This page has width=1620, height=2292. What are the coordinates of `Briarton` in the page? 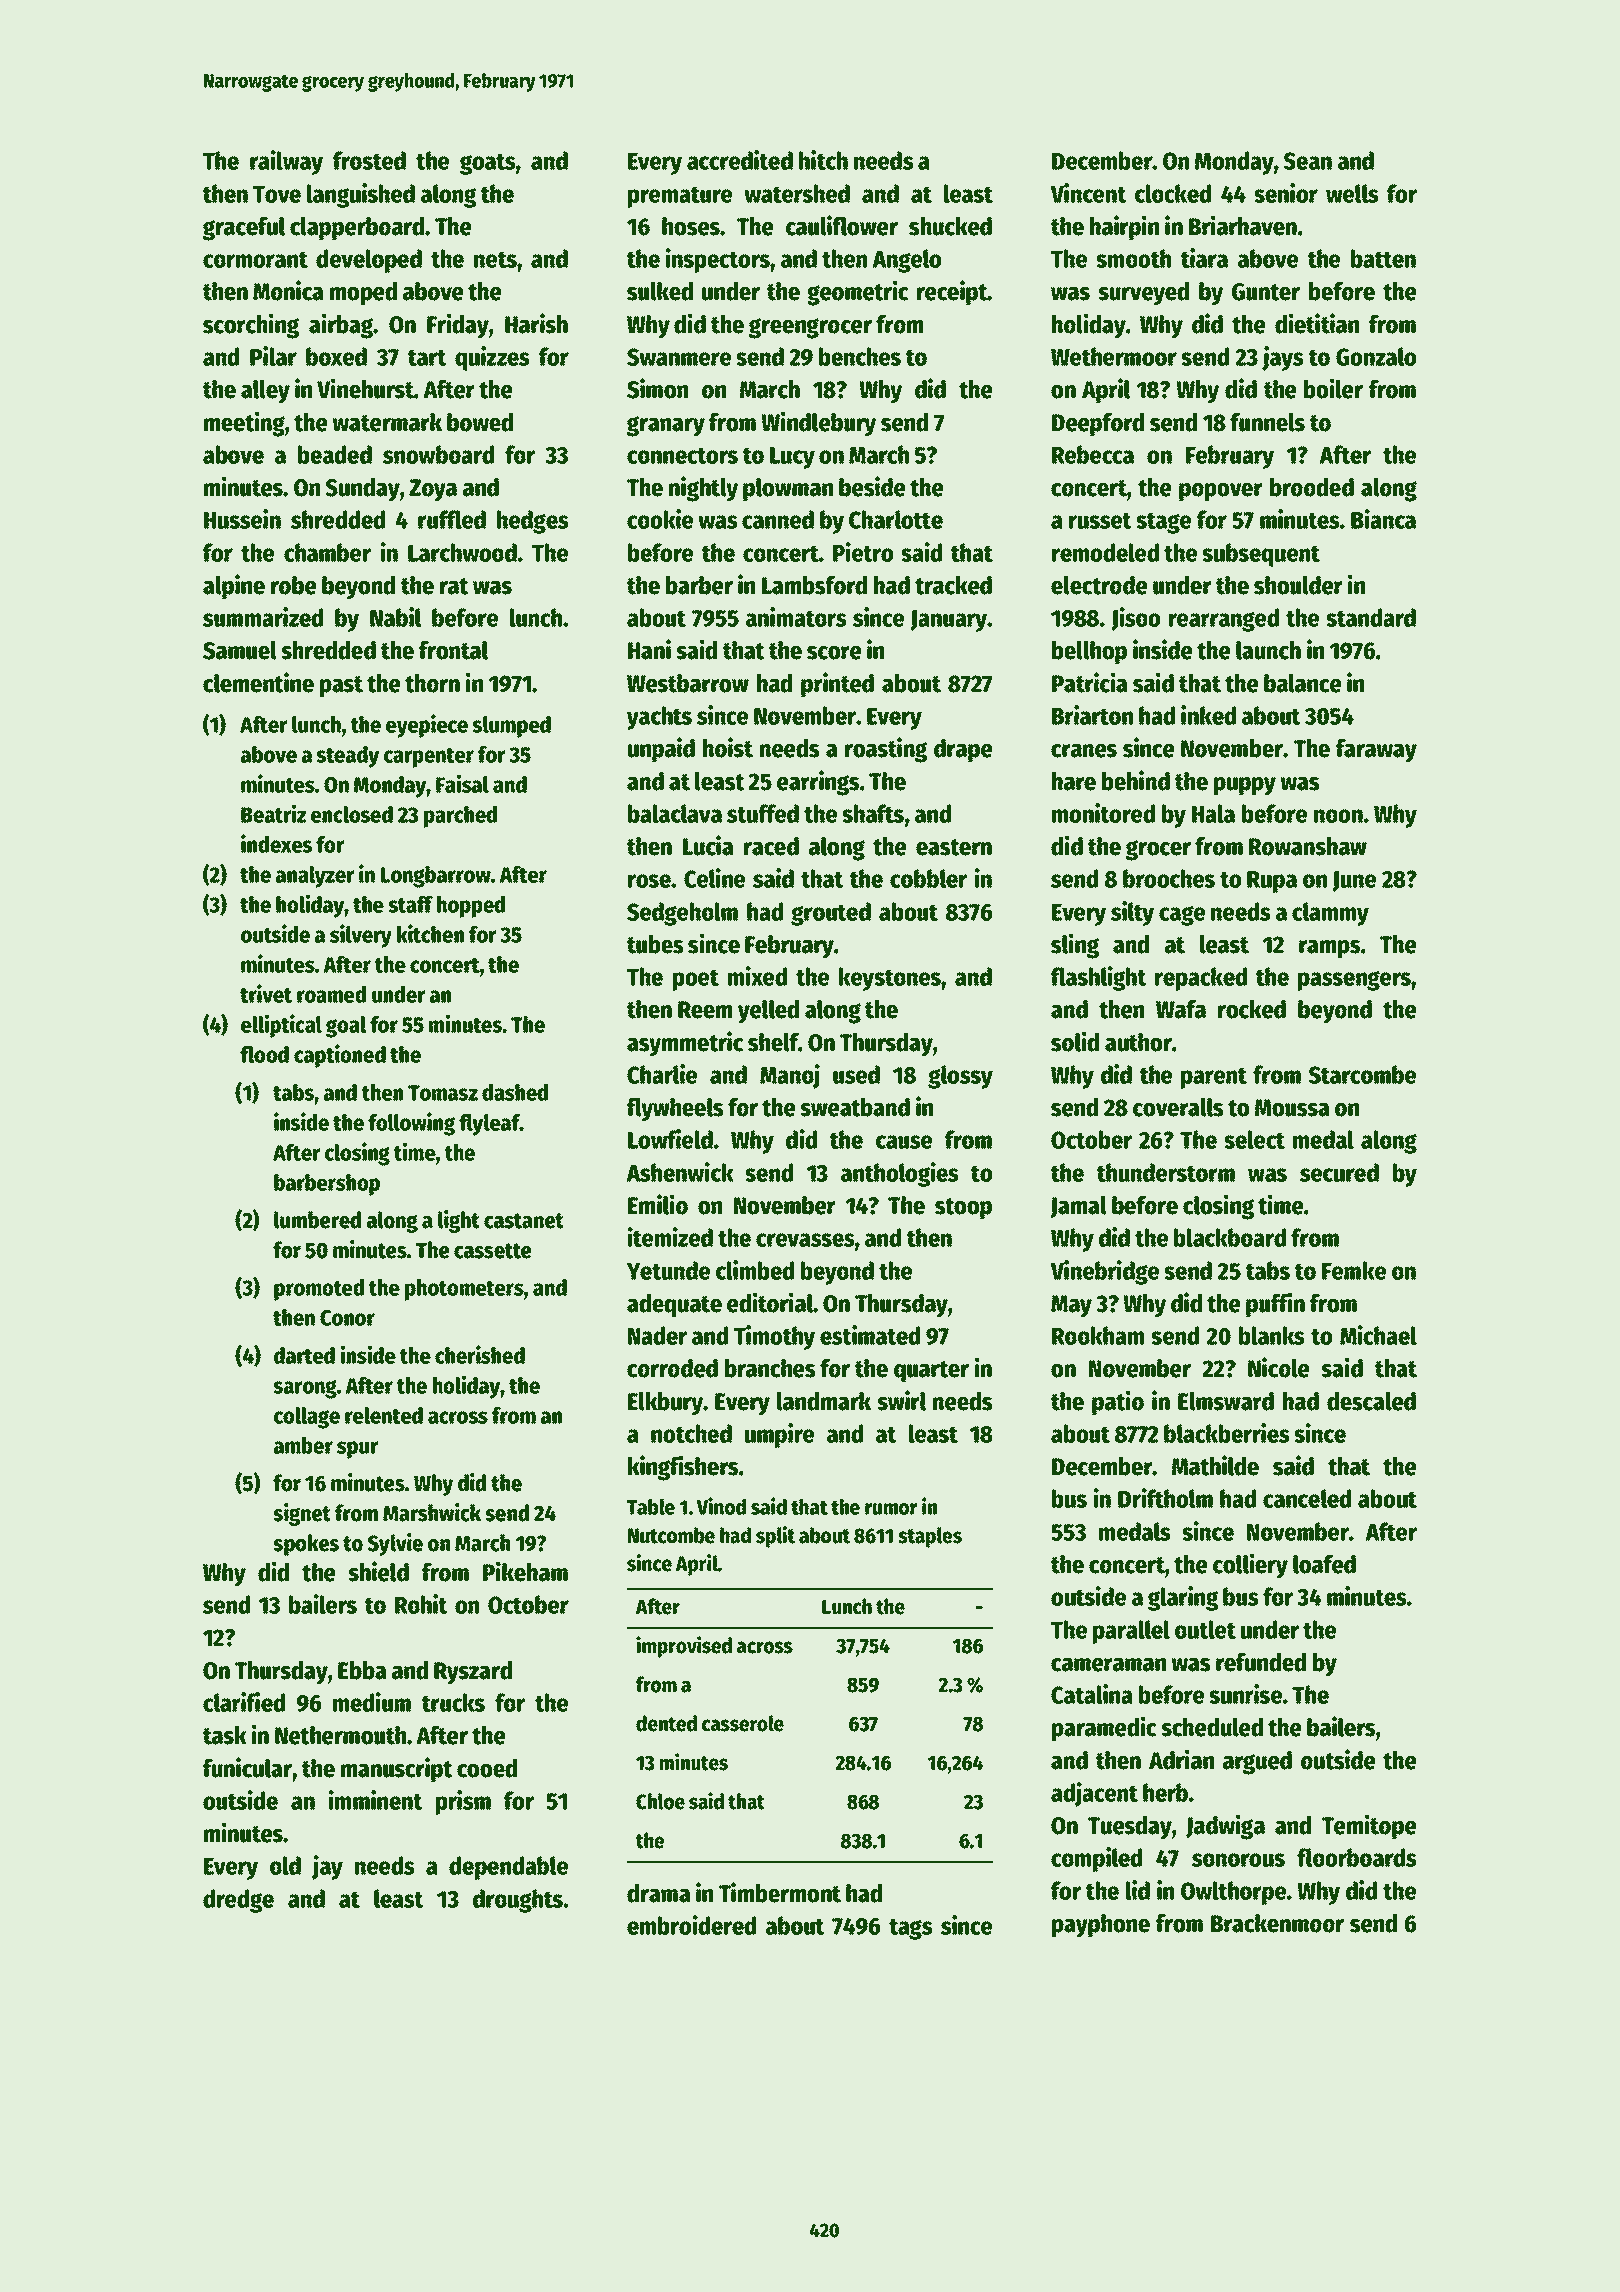 It's located at (1092, 715).
